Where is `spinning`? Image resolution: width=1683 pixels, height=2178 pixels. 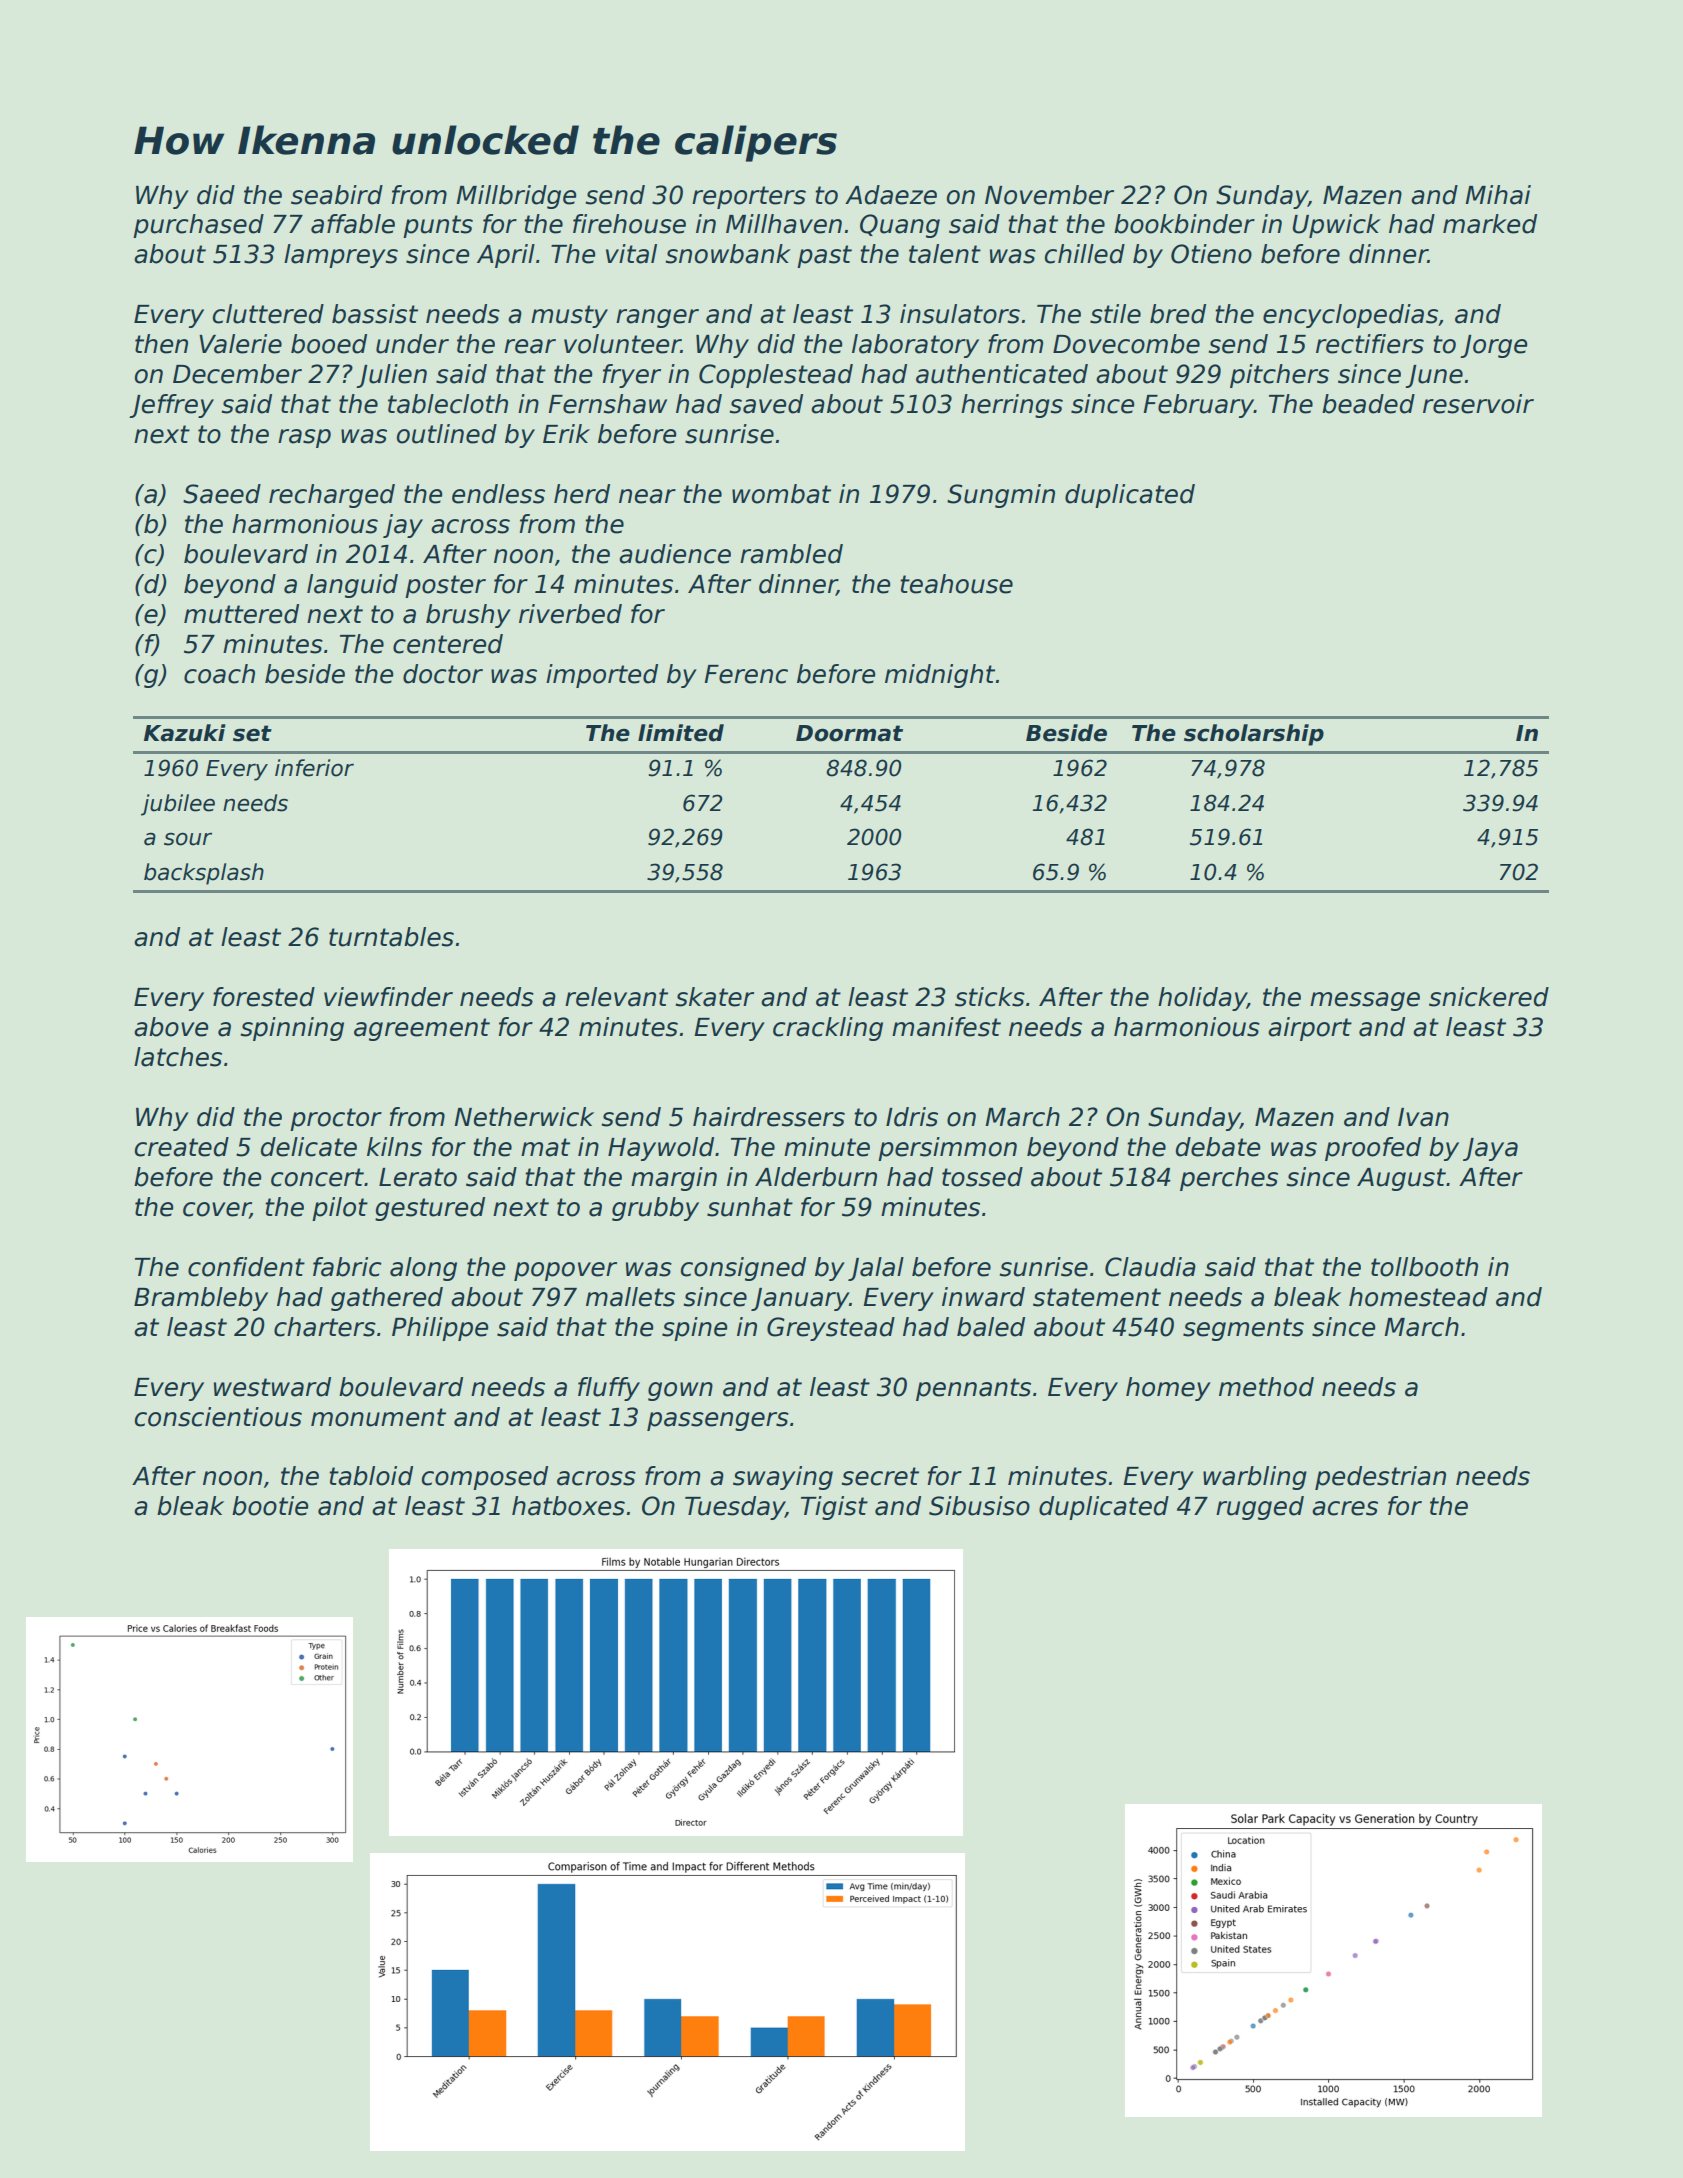 spinning is located at coordinates (292, 1029).
